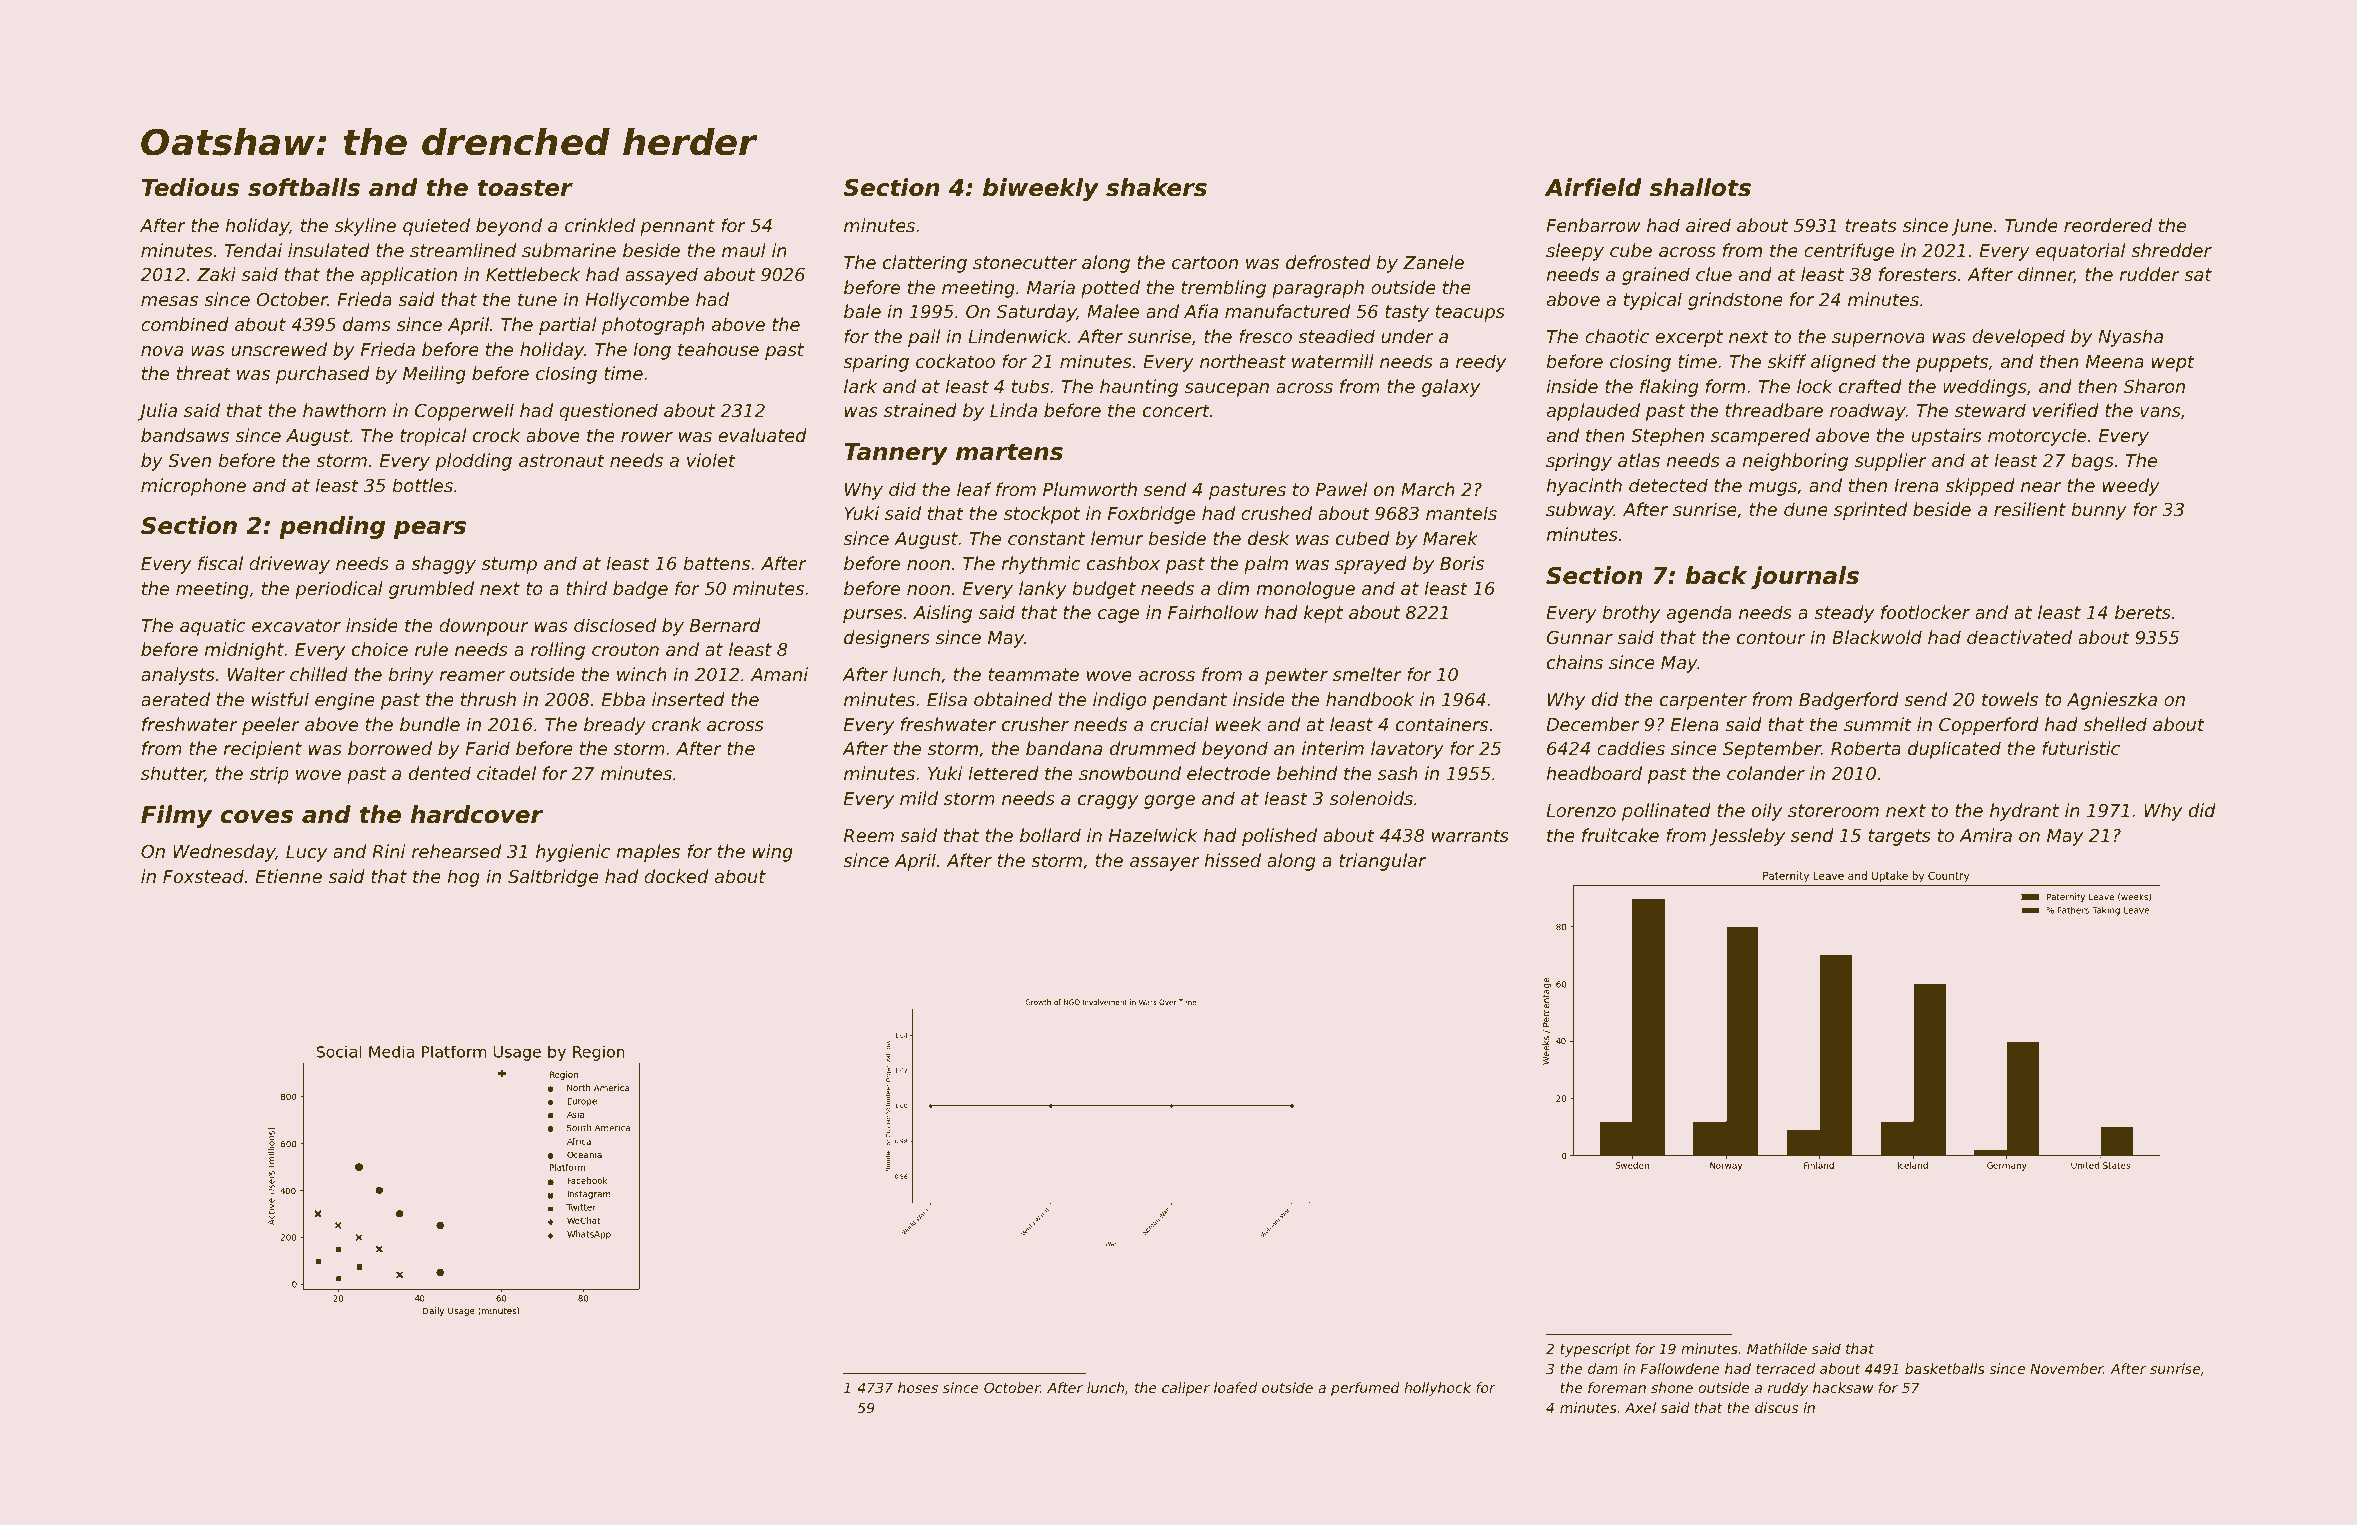  I want to click on Foxstead, so click(203, 876).
